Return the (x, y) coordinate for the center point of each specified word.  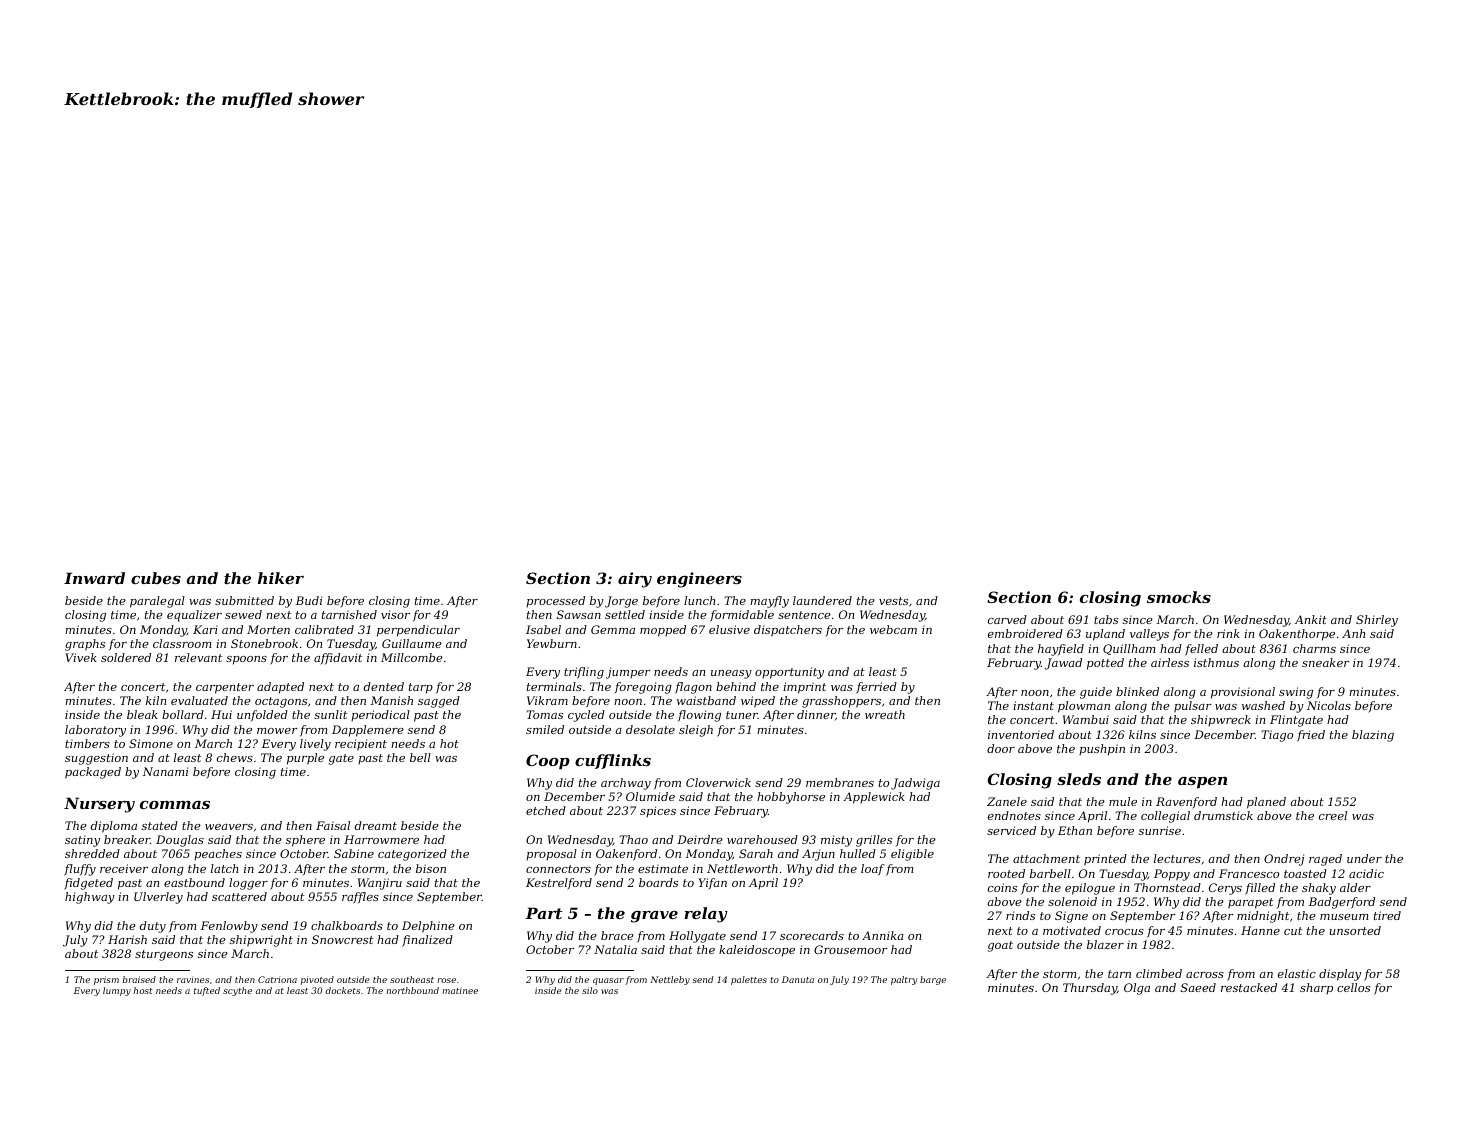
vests (893, 601)
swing (1296, 693)
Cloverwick (718, 782)
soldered (126, 657)
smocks (1179, 597)
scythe (237, 991)
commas (175, 805)
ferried (876, 688)
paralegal (157, 602)
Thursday (1090, 989)
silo (590, 990)
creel (1333, 815)
